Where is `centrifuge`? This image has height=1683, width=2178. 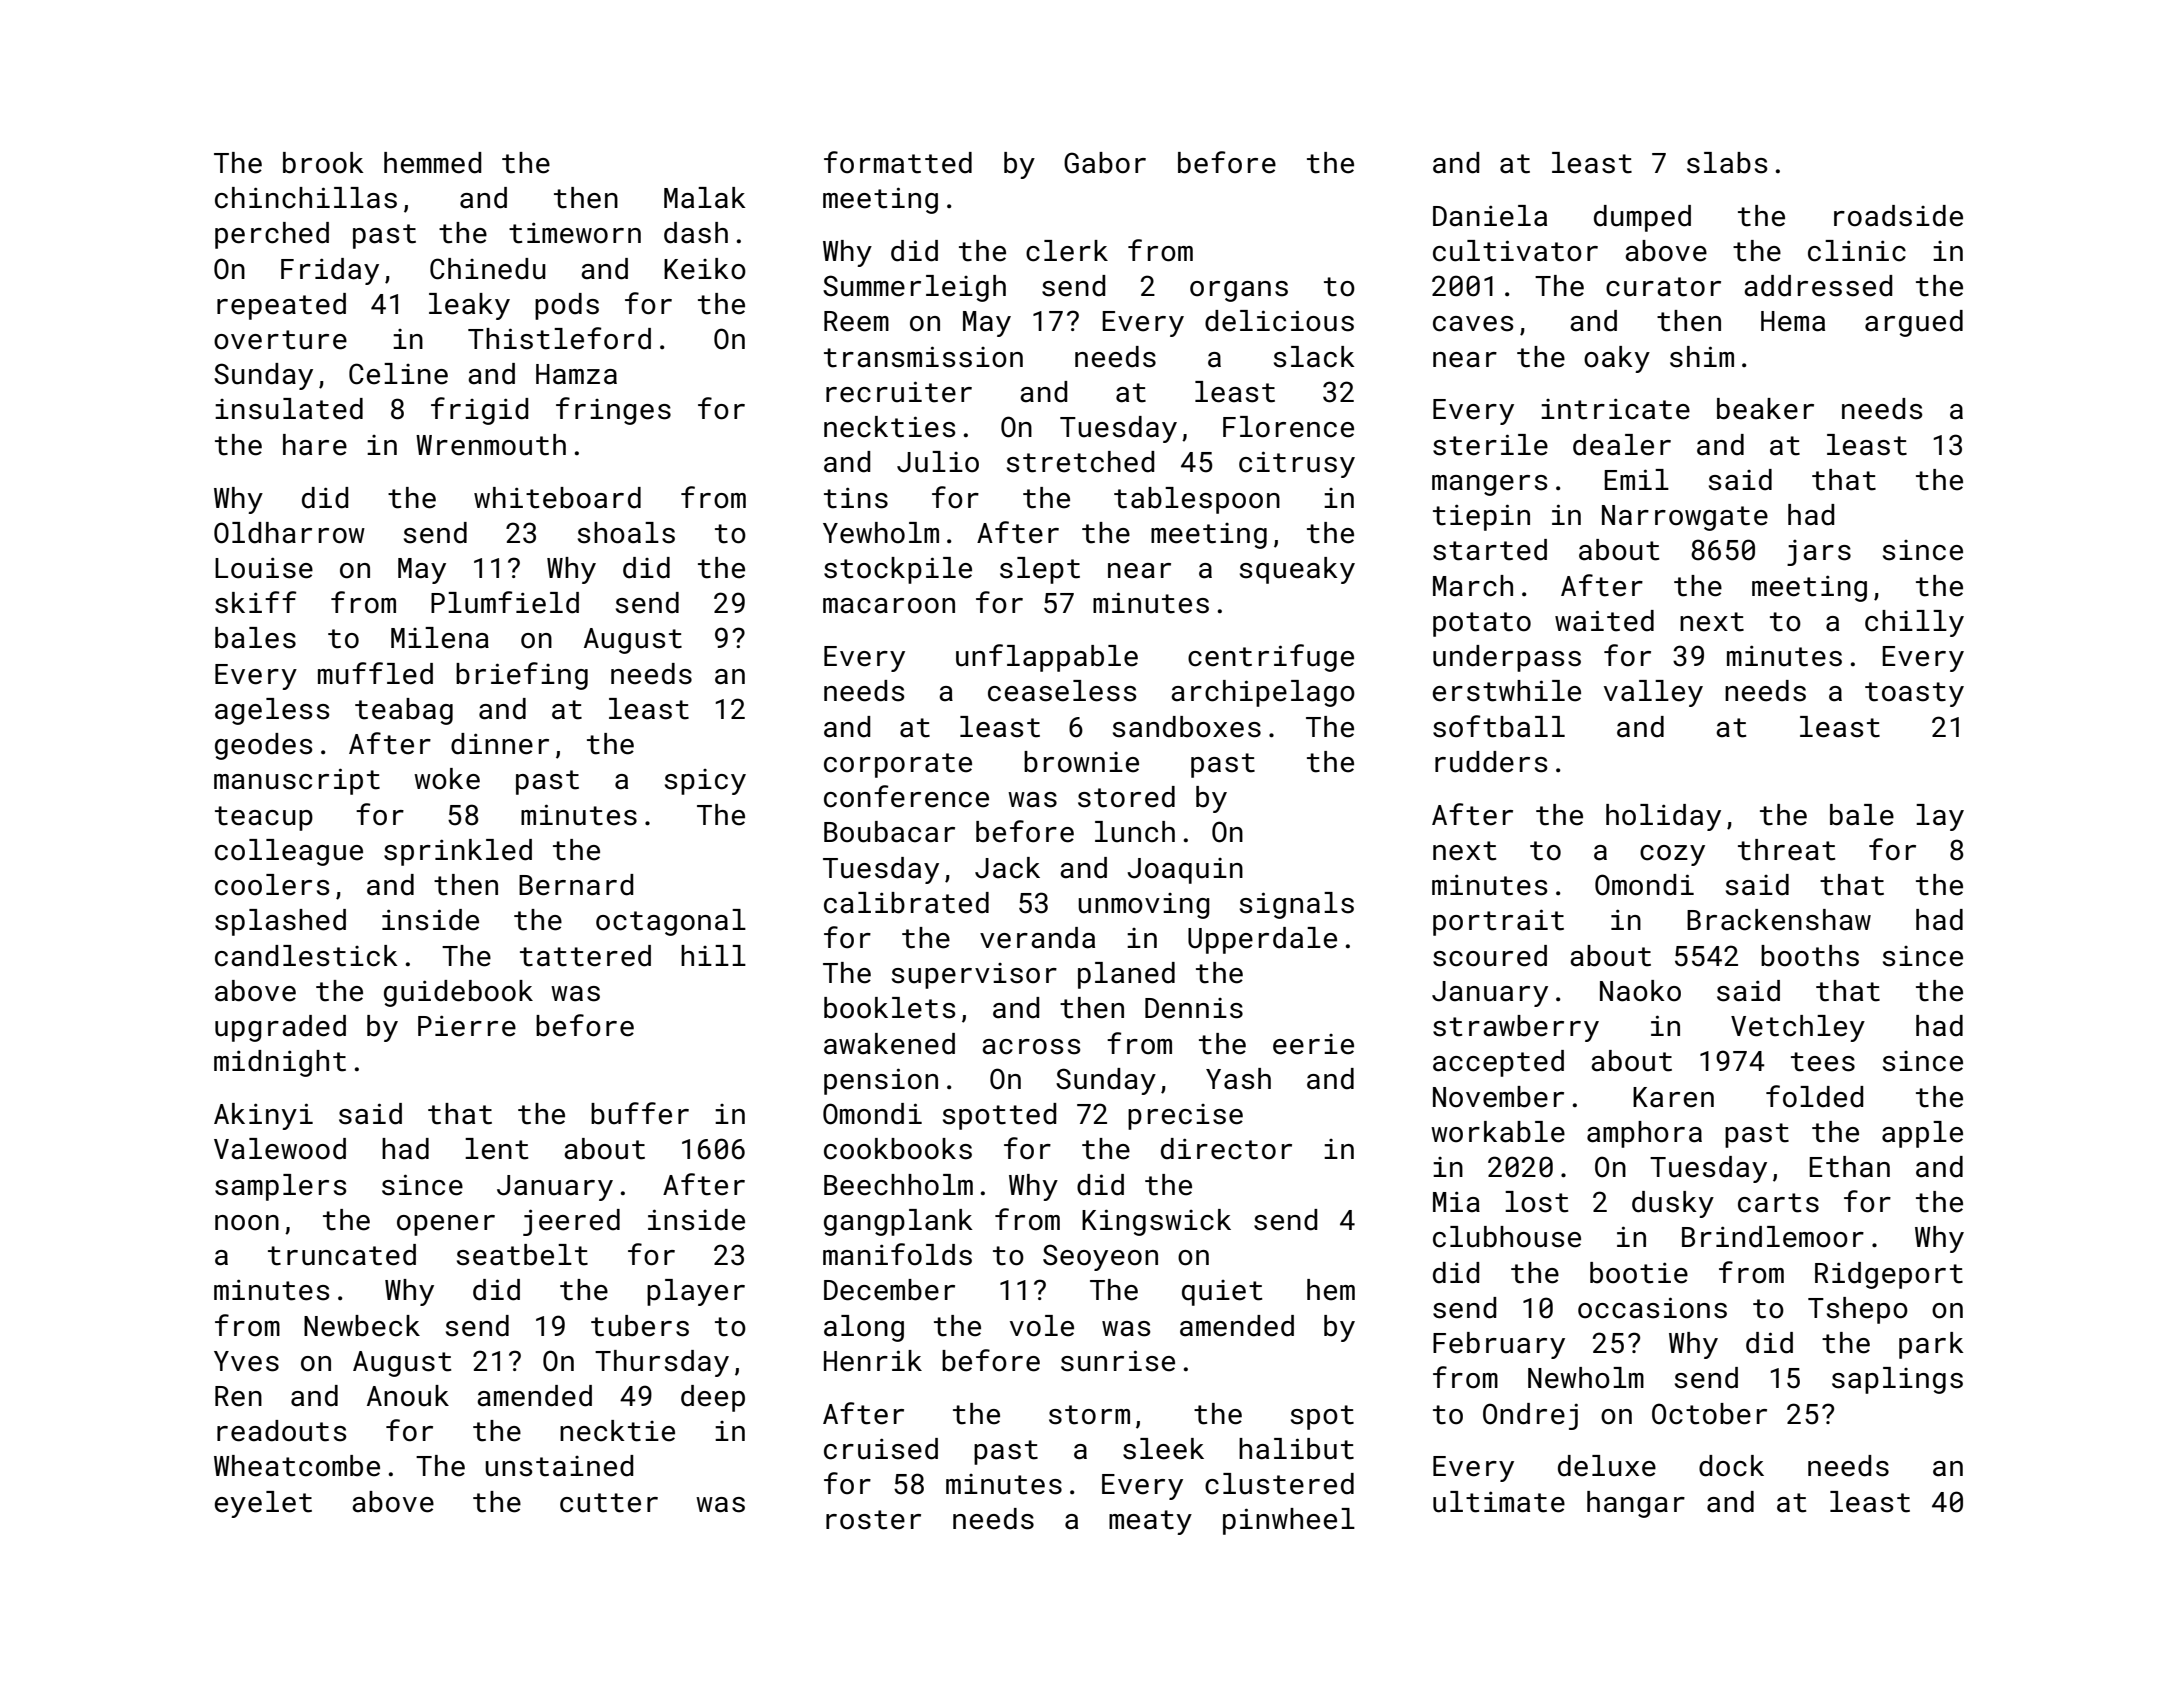 centrifuge is located at coordinates (1271, 658).
